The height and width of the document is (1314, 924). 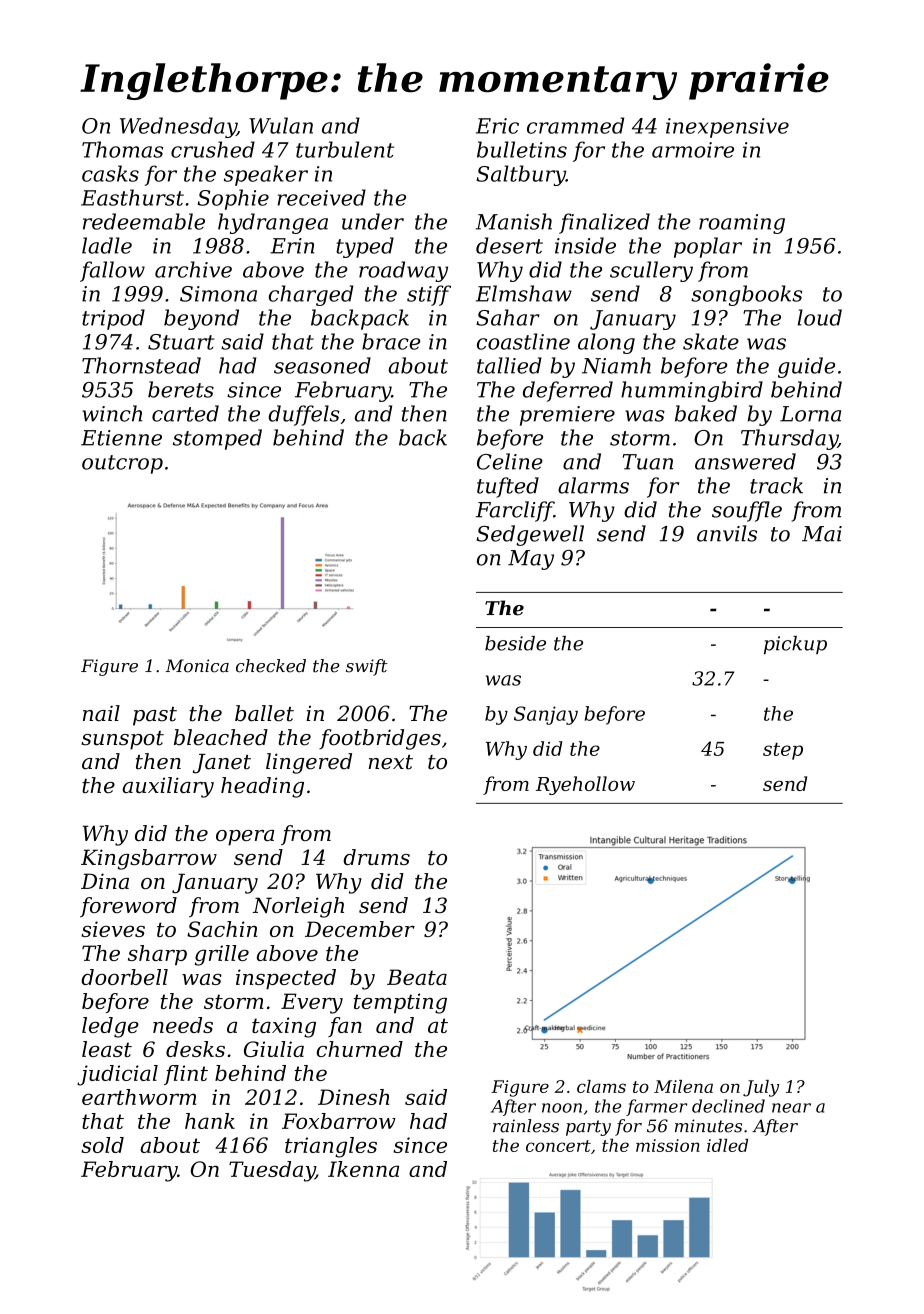 What do you see at coordinates (281, 125) in the document?
I see `Wulan` at bounding box center [281, 125].
